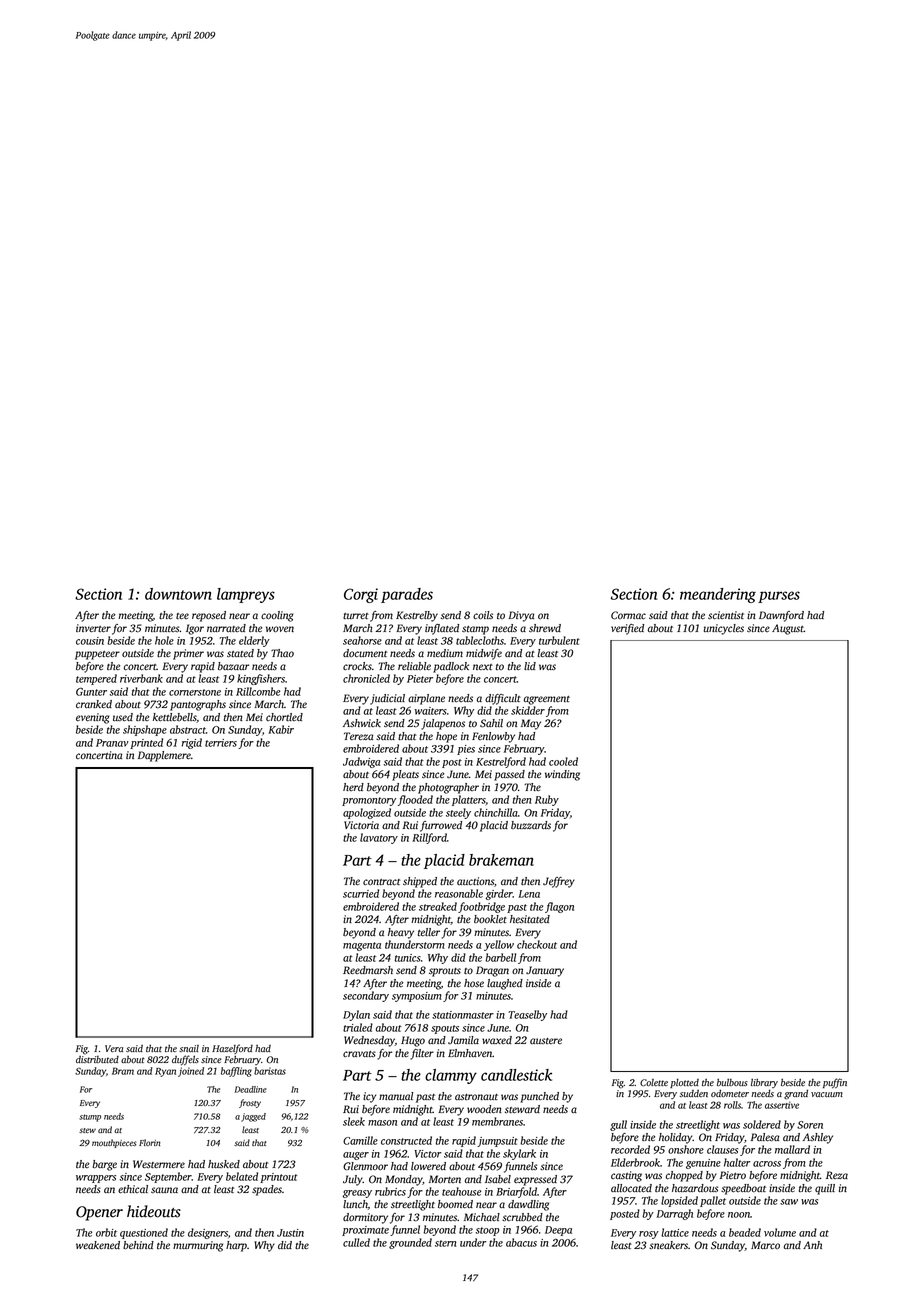 This page has height=1308, width=924. What do you see at coordinates (362, 640) in the page?
I see `seahorse` at bounding box center [362, 640].
